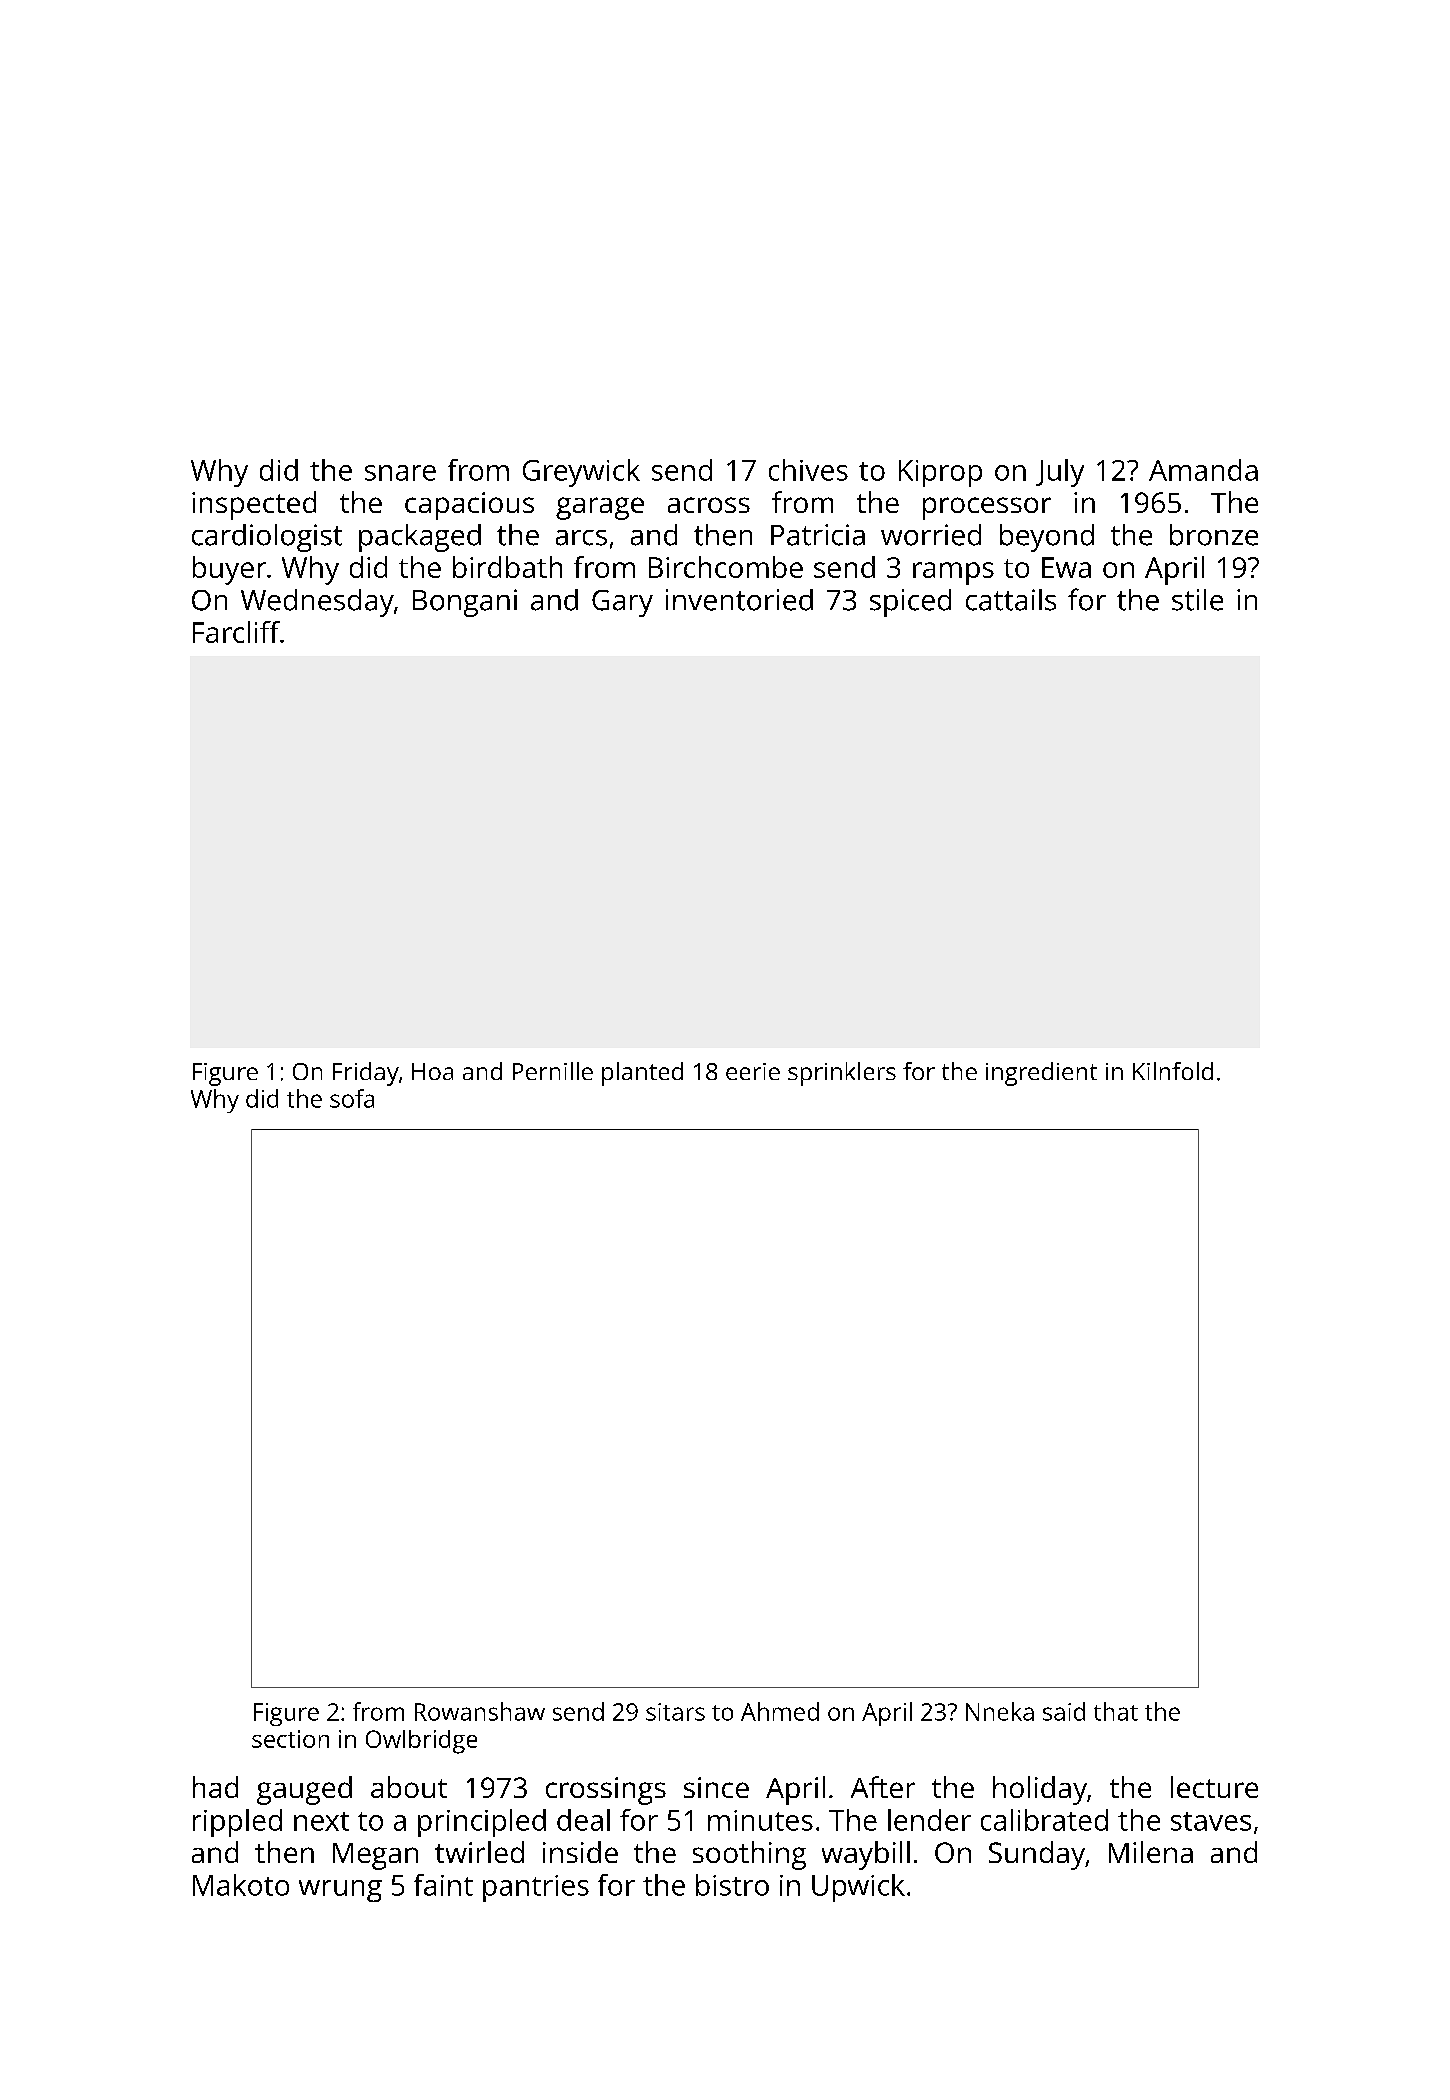  I want to click on Ahmed, so click(780, 1711).
